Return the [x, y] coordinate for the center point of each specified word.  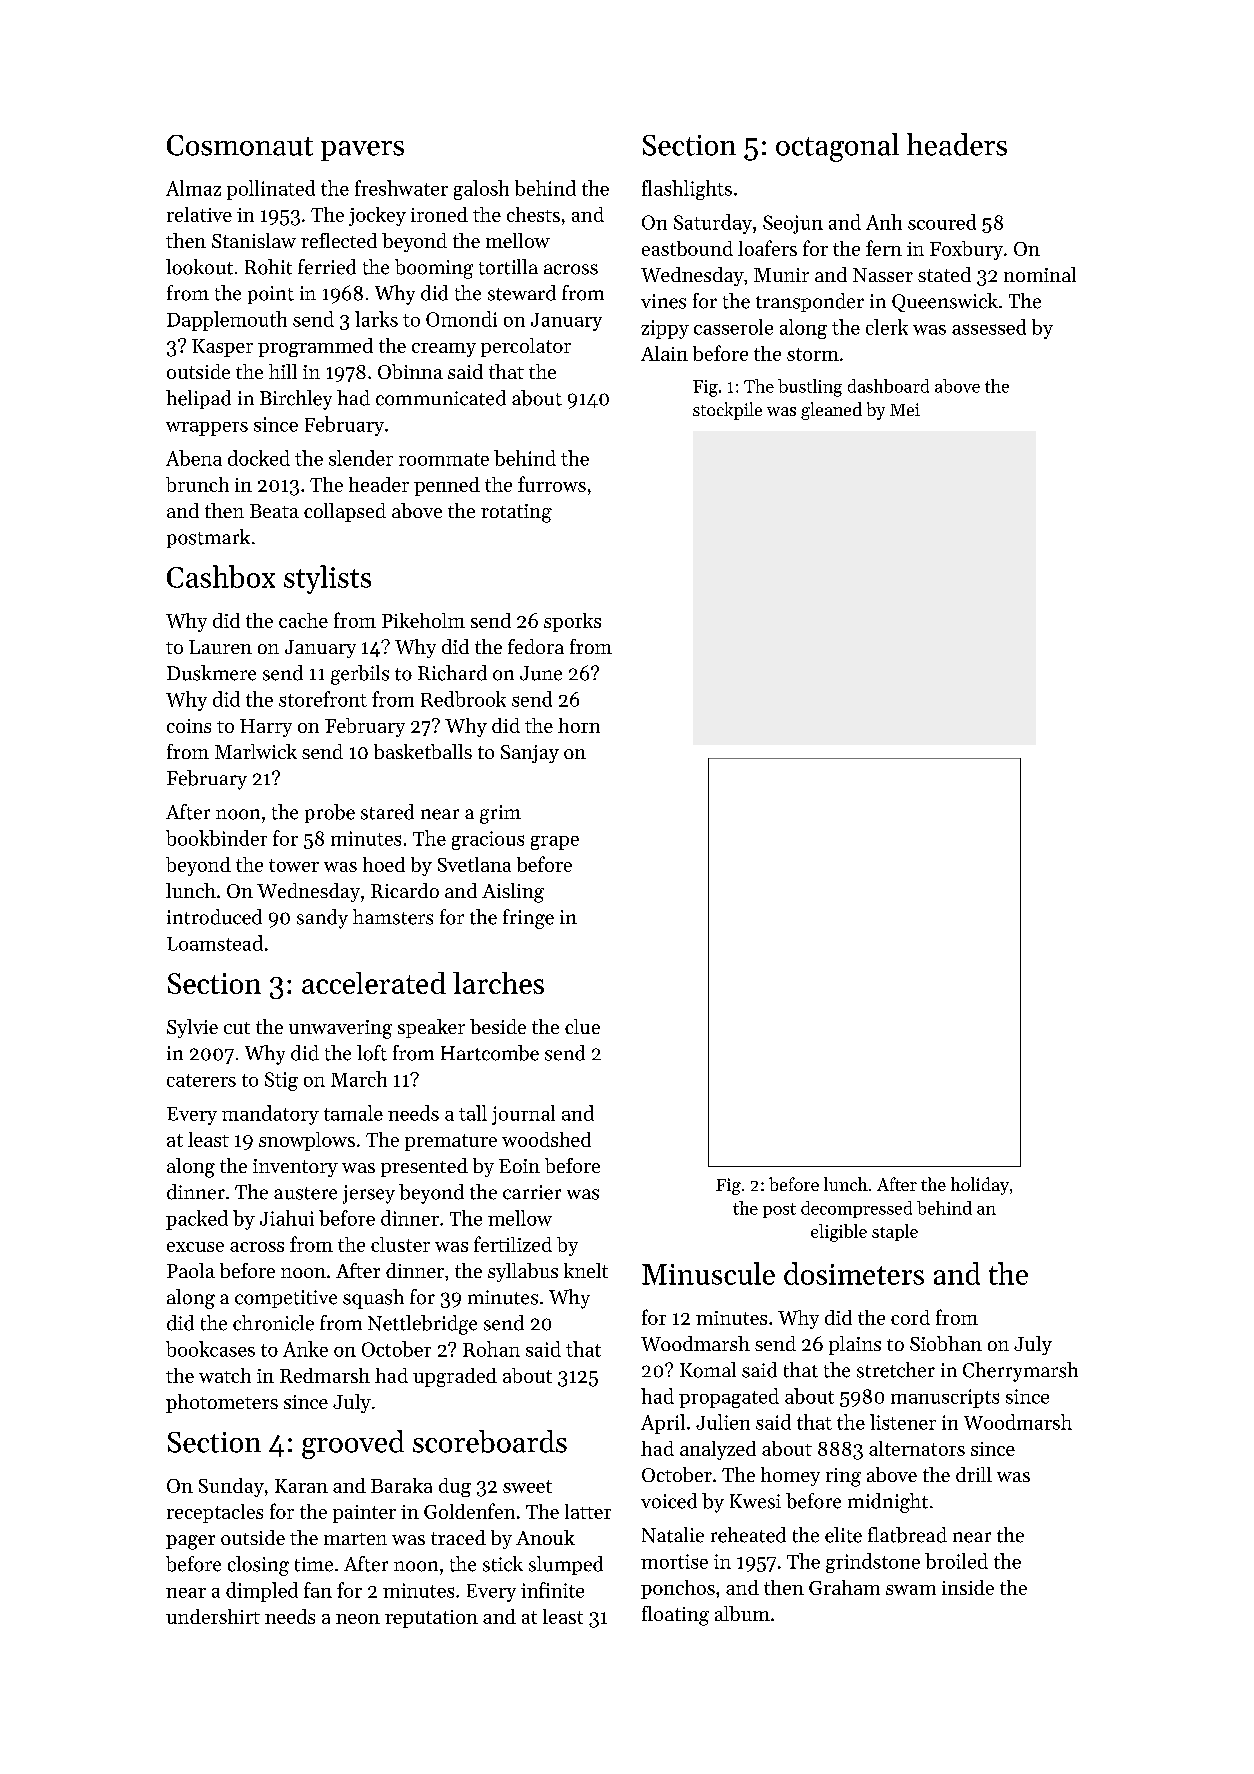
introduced [214, 917]
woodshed [546, 1139]
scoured [942, 222]
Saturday [713, 224]
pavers [362, 151]
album [742, 1613]
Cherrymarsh [1020, 1372]
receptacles [215, 1513]
